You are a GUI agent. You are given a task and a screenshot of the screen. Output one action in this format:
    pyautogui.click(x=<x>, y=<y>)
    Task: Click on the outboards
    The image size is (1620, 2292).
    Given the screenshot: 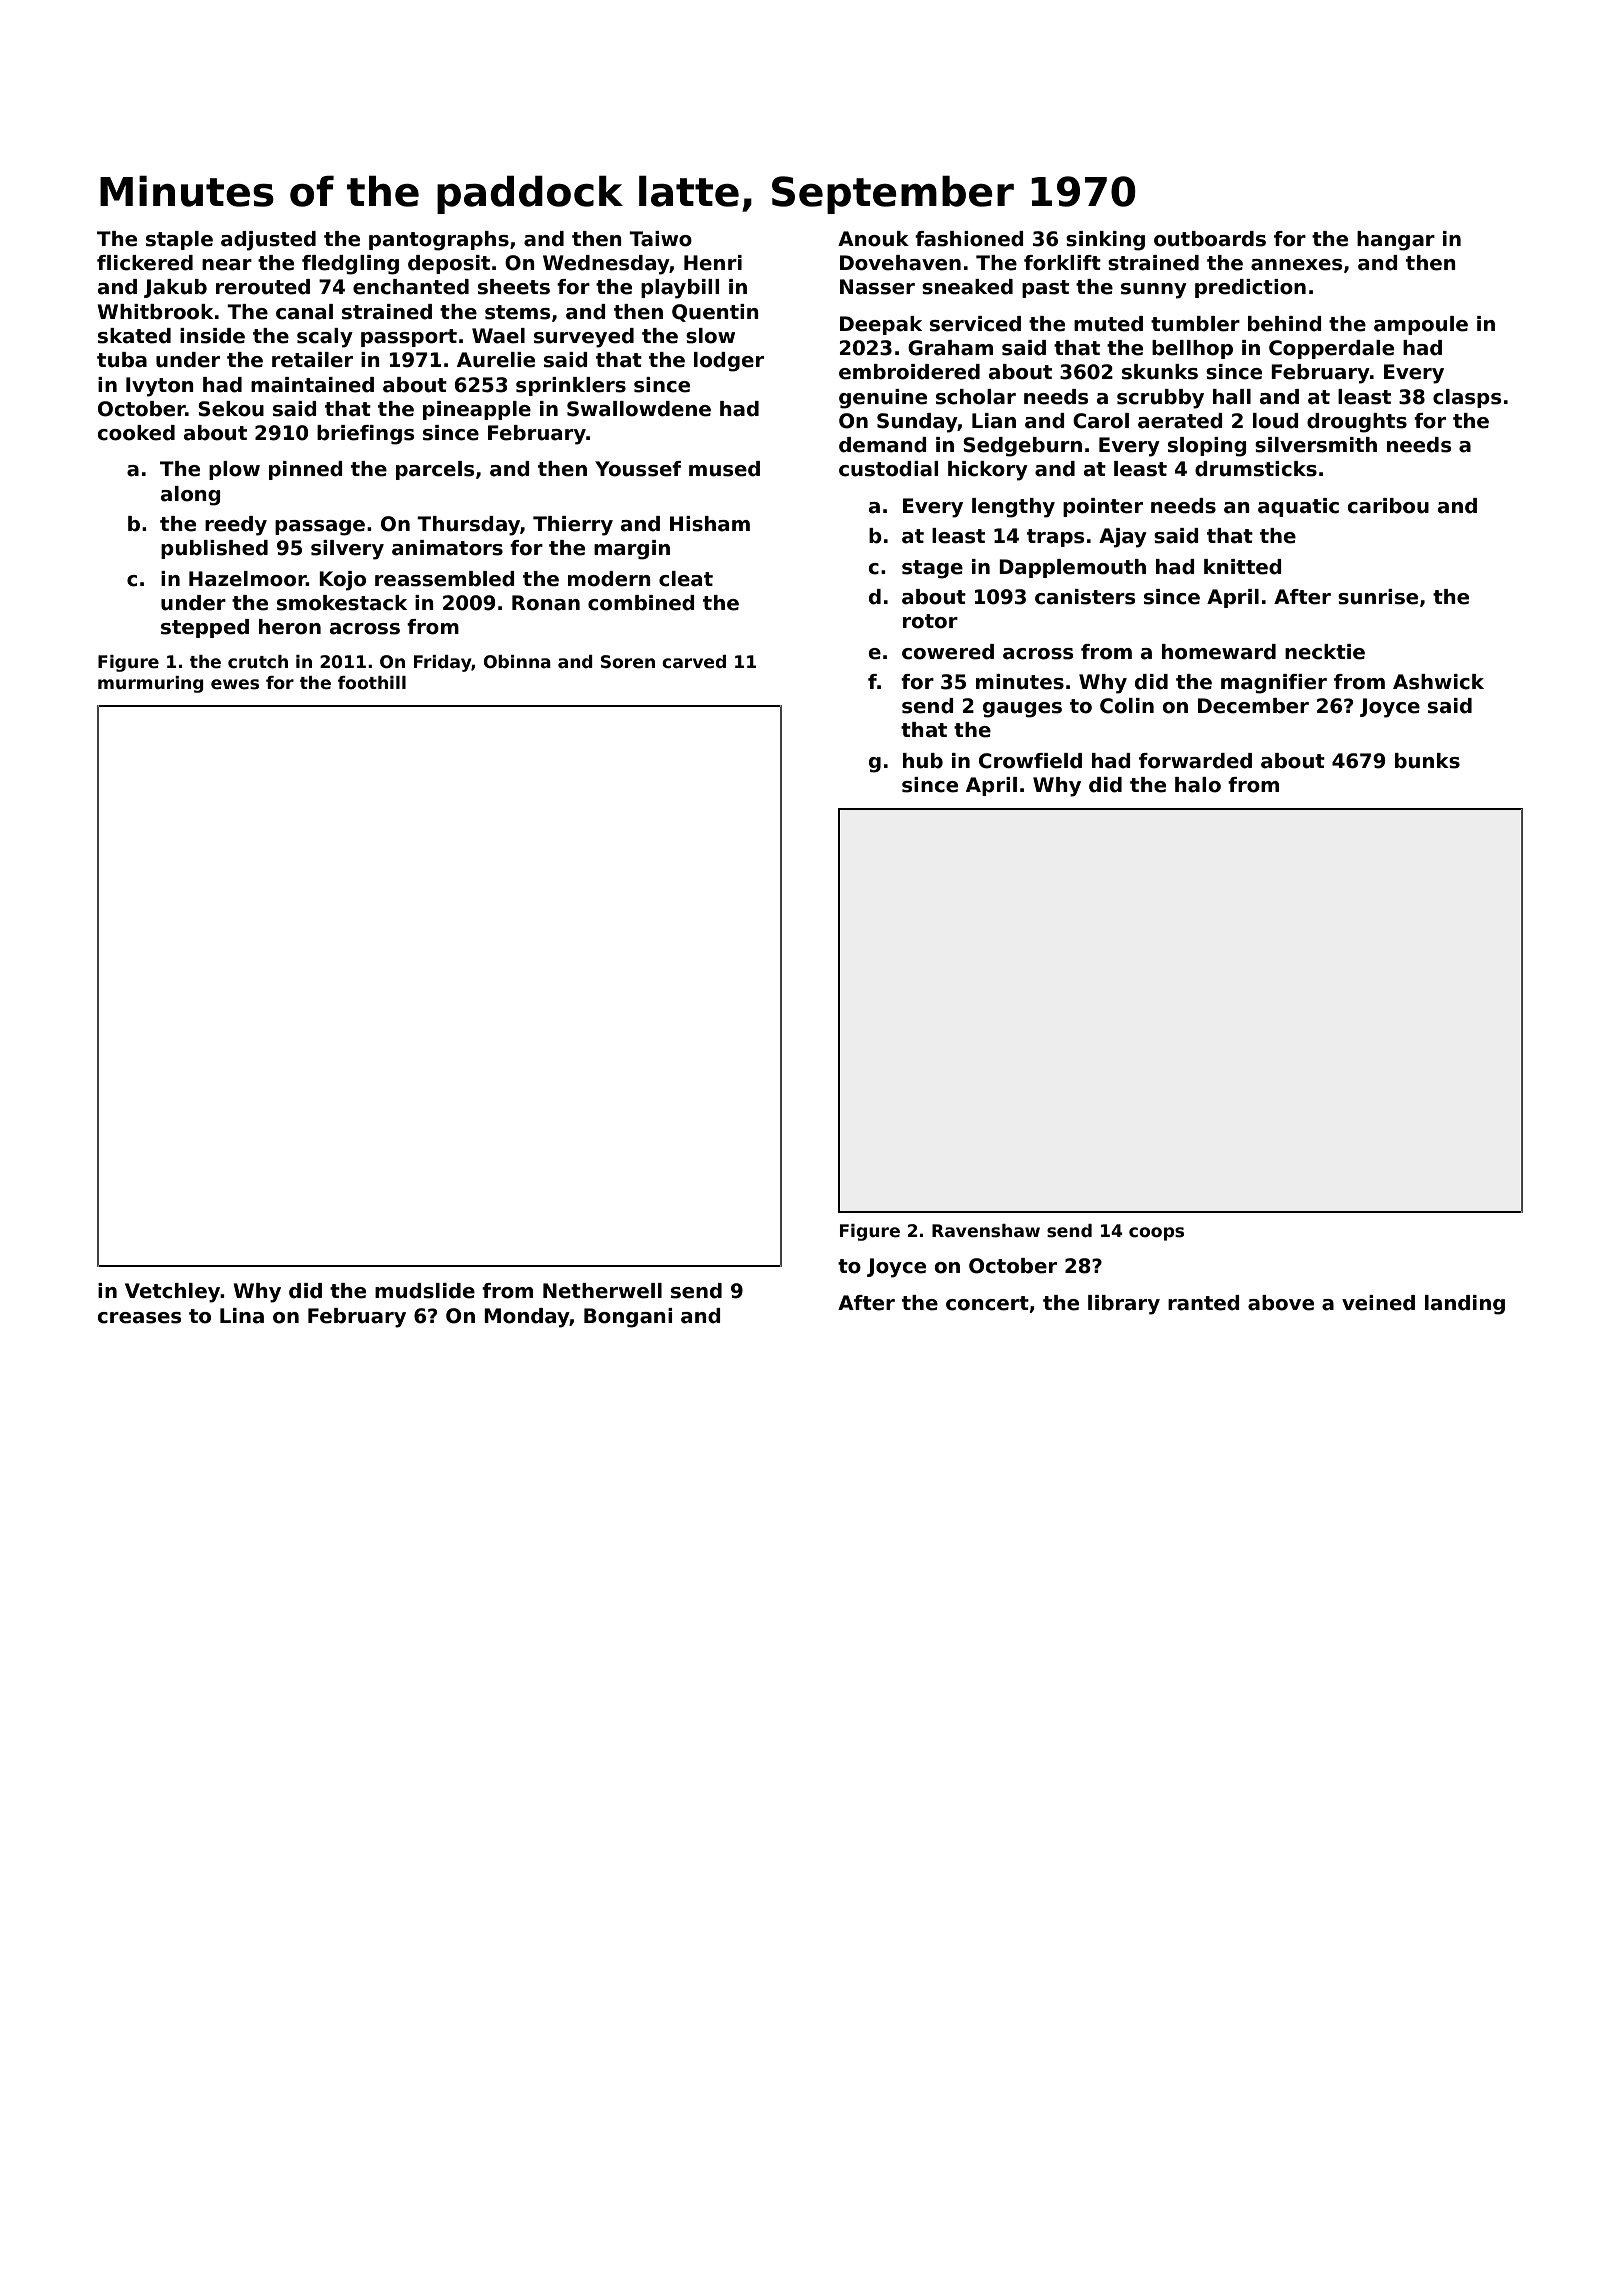 What is the action you would take?
    pyautogui.click(x=1210, y=239)
